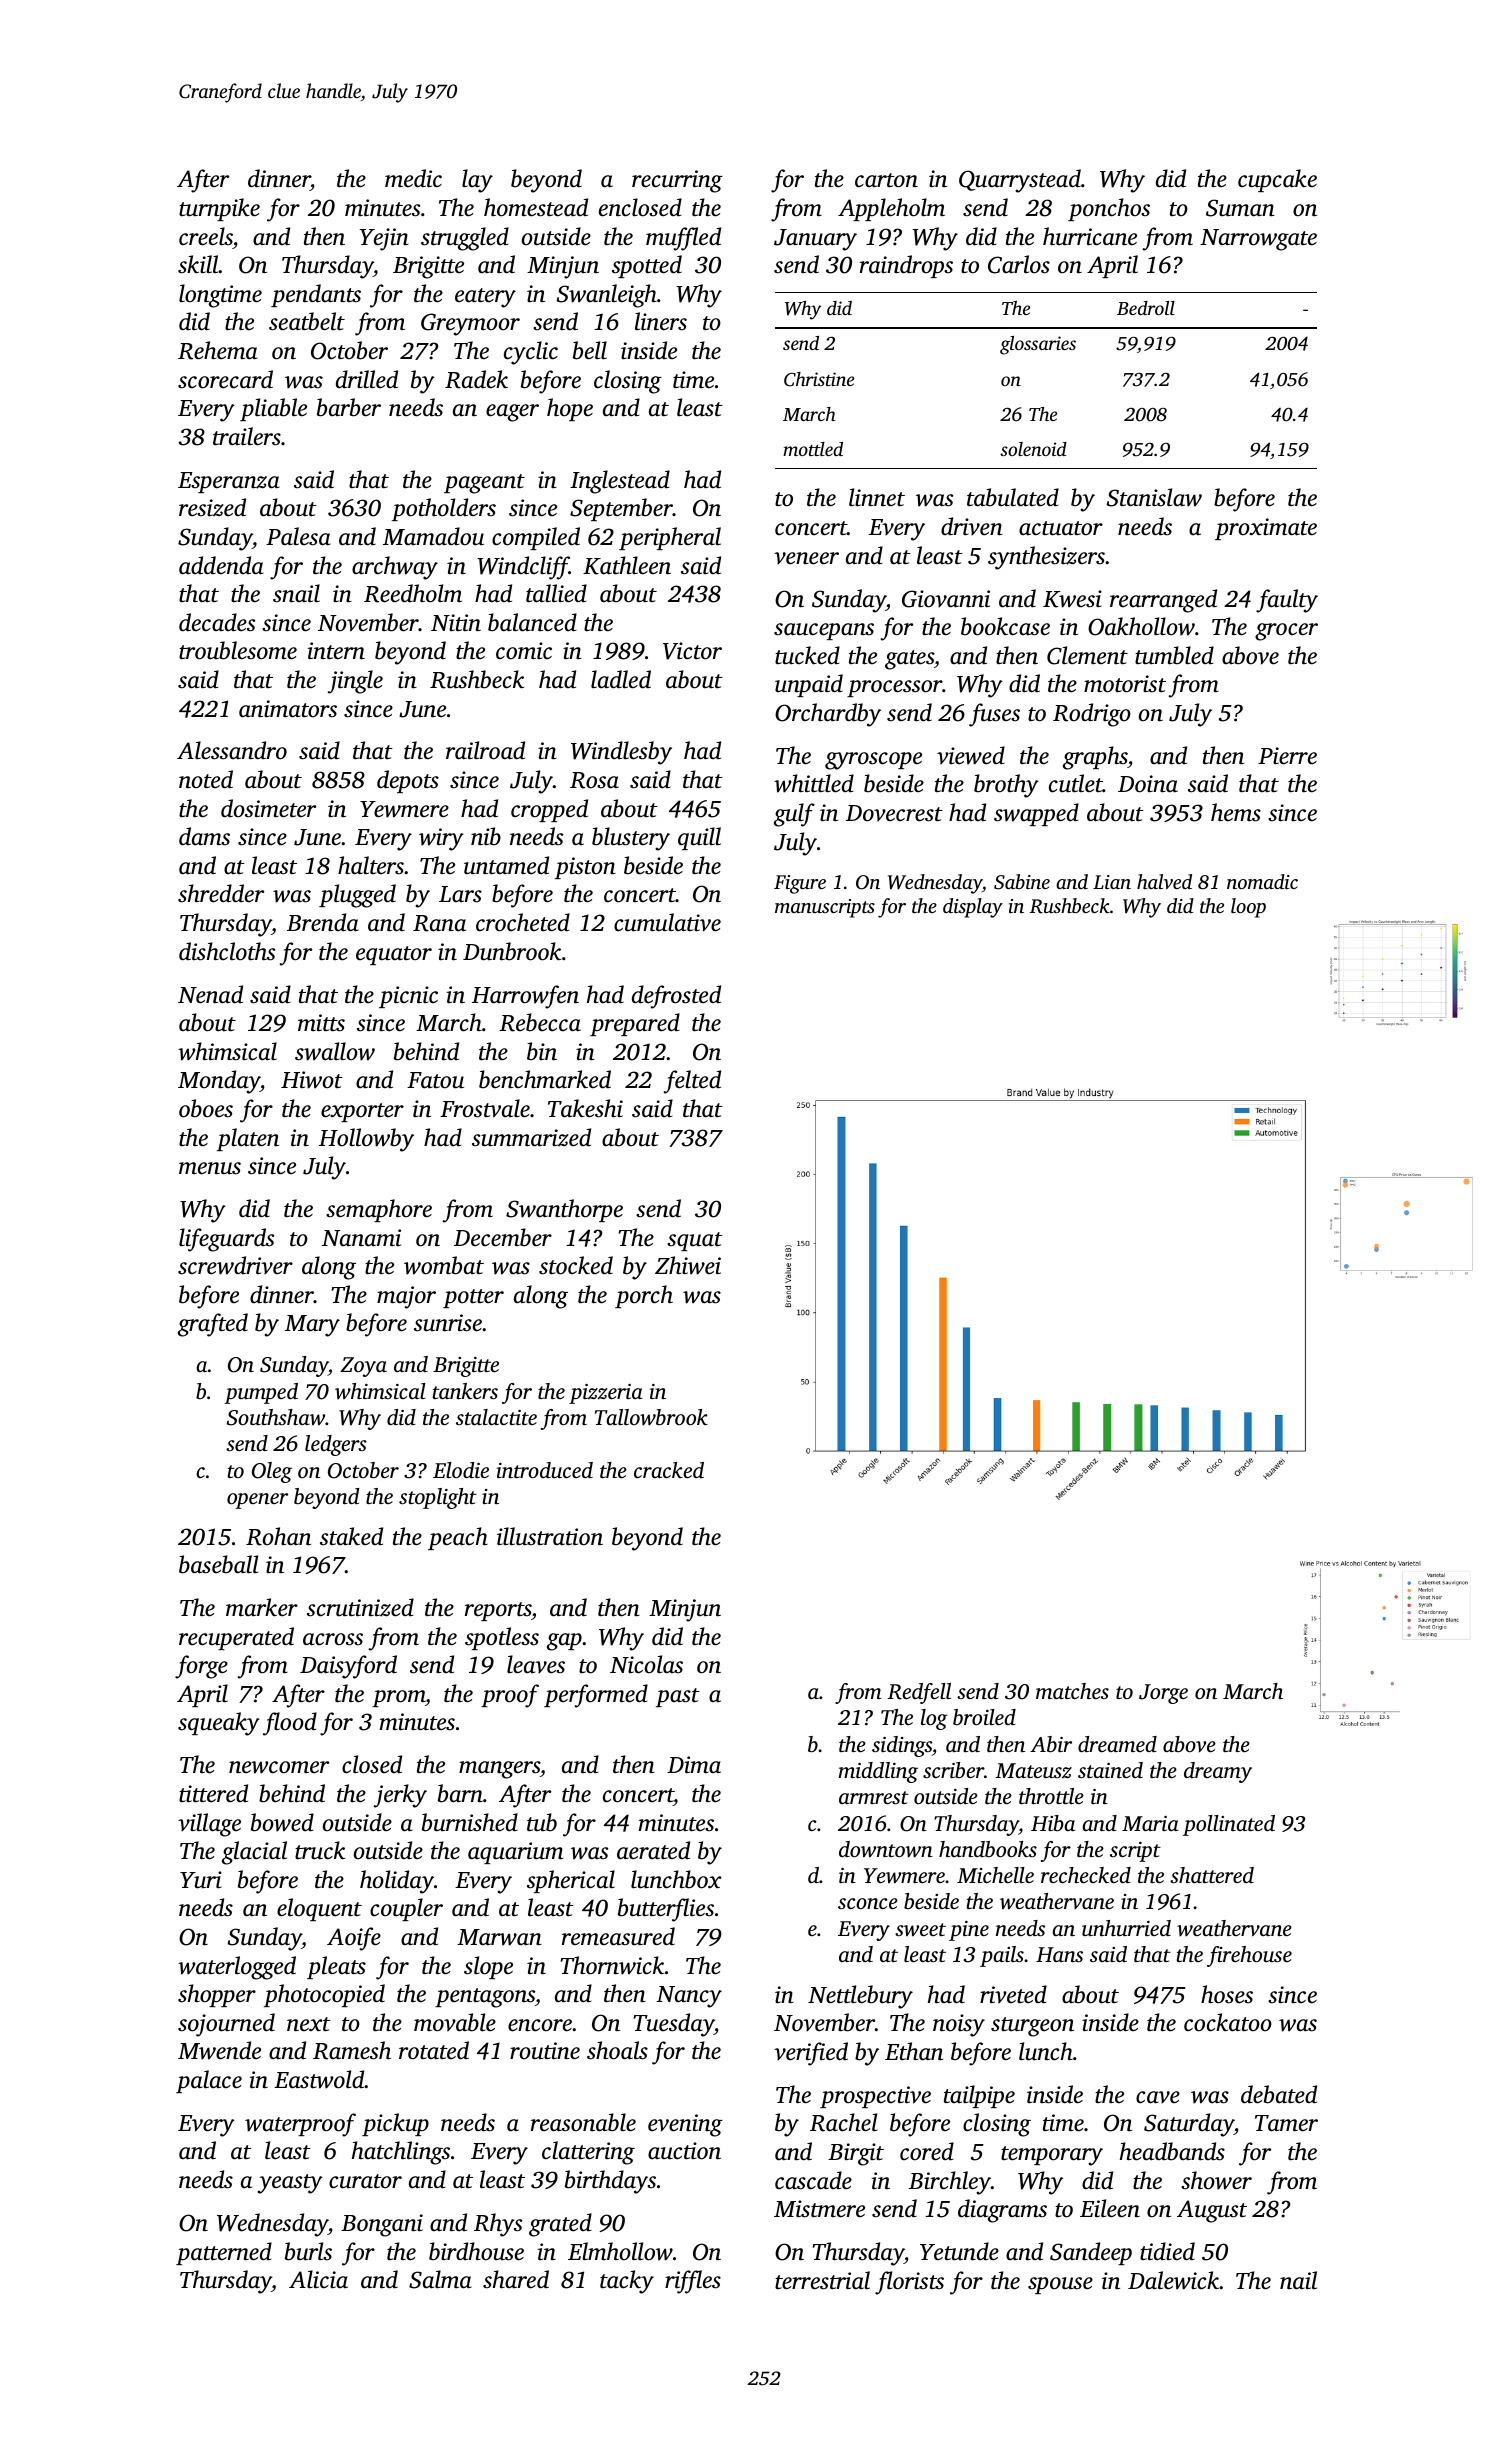 The height and width of the document is (2464, 1496). What do you see at coordinates (1072, 1691) in the document?
I see `matches` at bounding box center [1072, 1691].
